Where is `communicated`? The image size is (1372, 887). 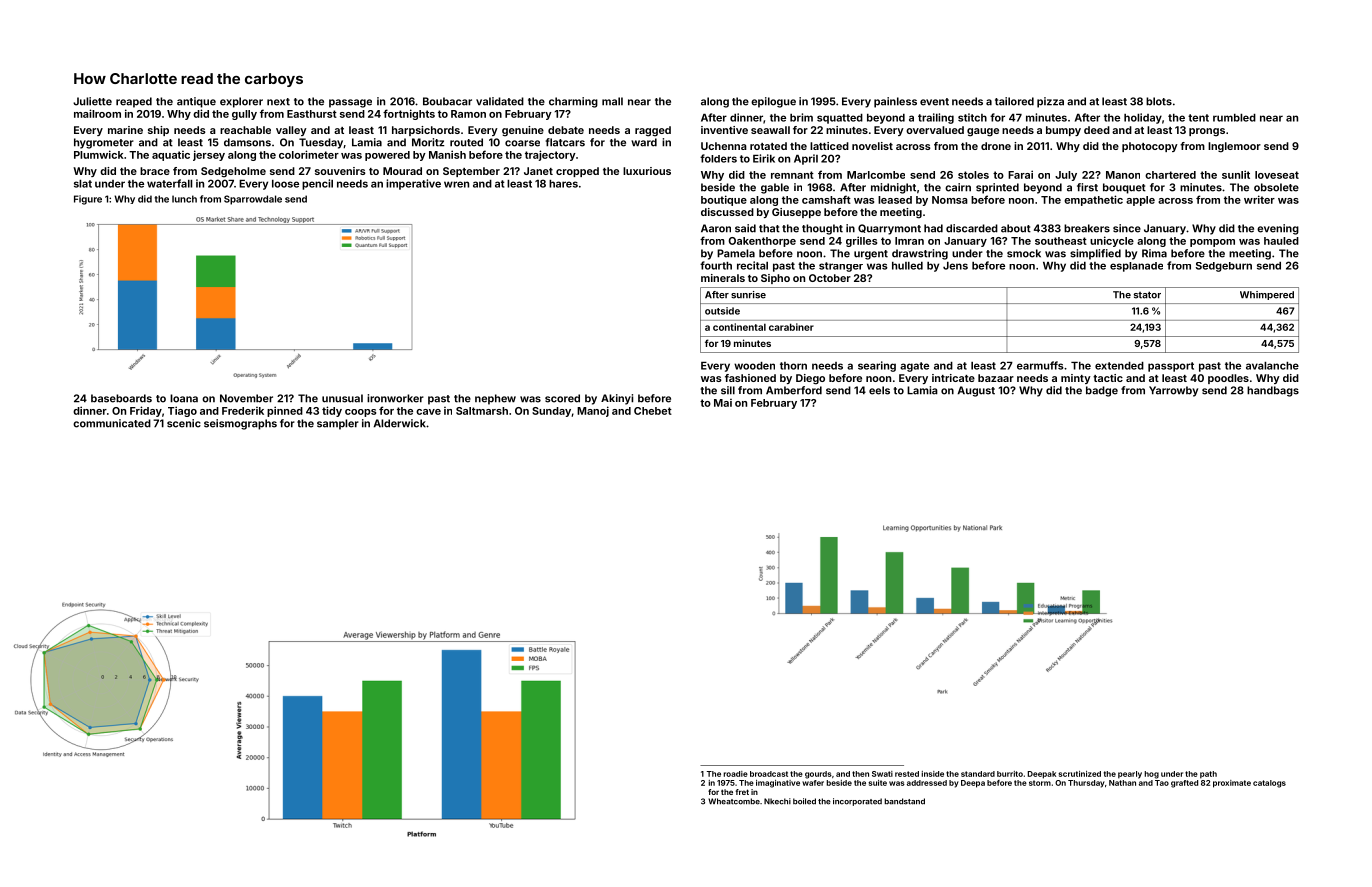
communicated is located at coordinates (112, 423).
